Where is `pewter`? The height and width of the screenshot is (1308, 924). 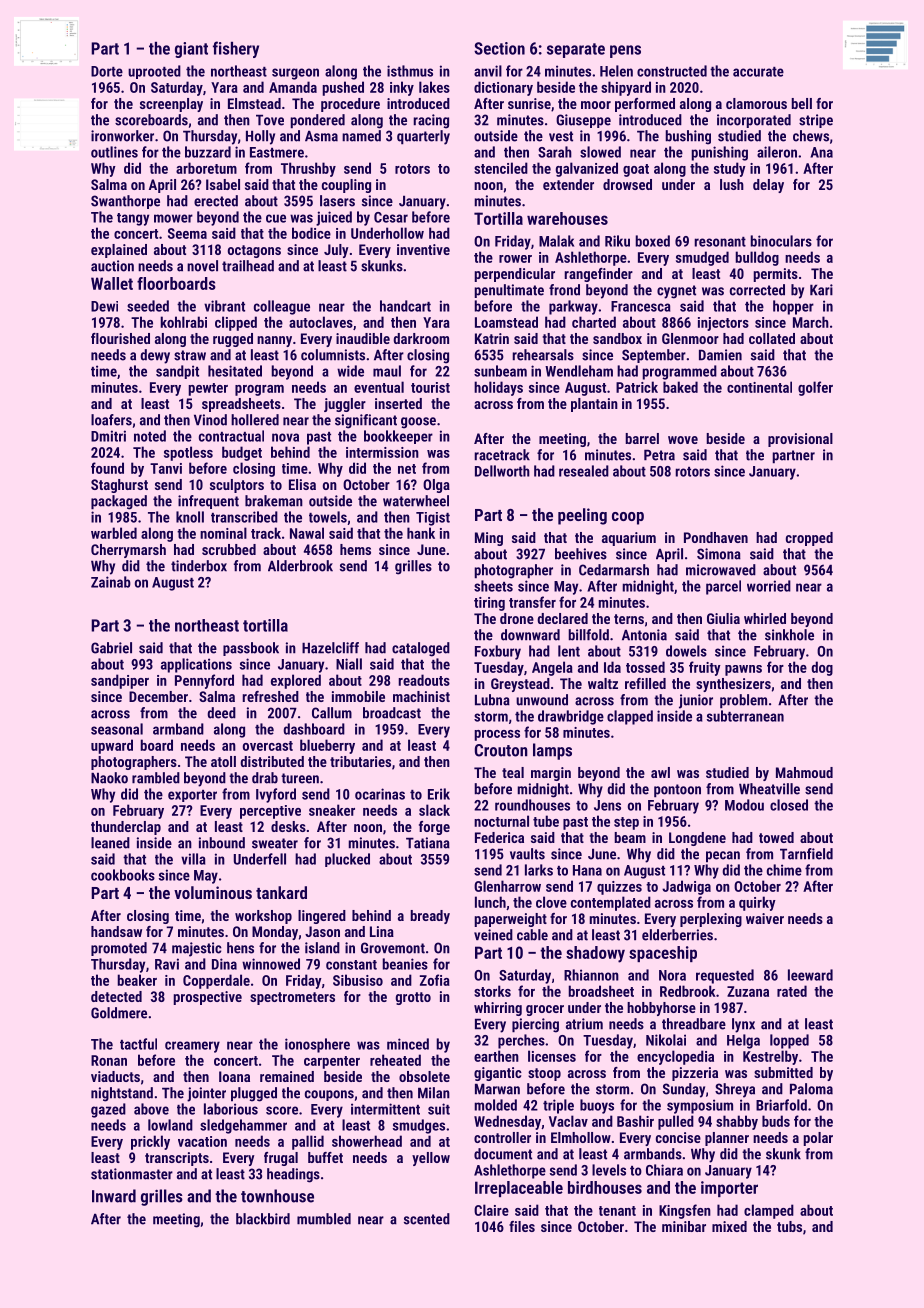
pewter is located at coordinates (208, 389).
